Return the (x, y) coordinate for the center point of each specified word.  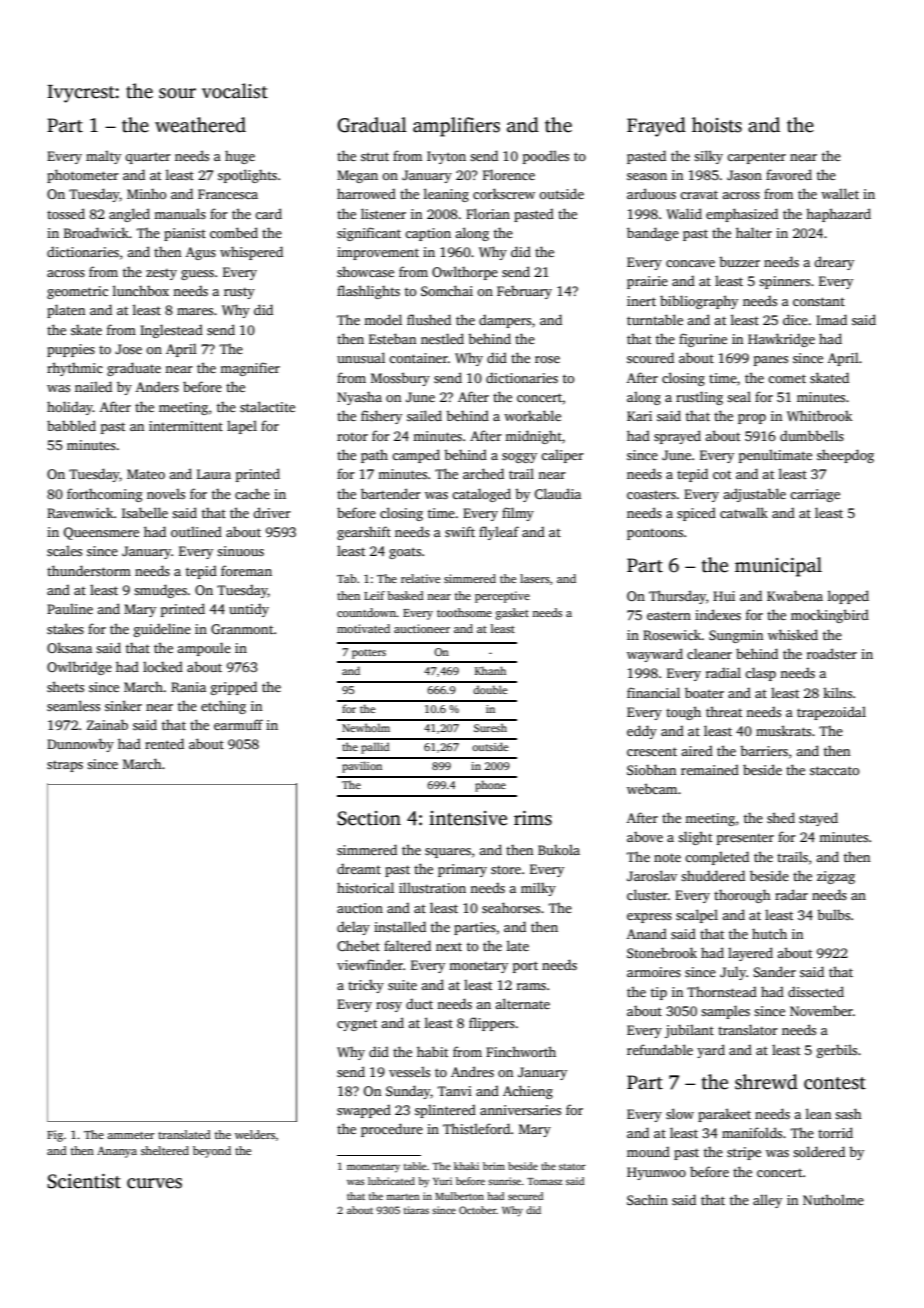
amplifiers (456, 127)
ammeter (131, 1135)
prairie (647, 282)
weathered (200, 125)
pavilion (362, 767)
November (821, 1011)
